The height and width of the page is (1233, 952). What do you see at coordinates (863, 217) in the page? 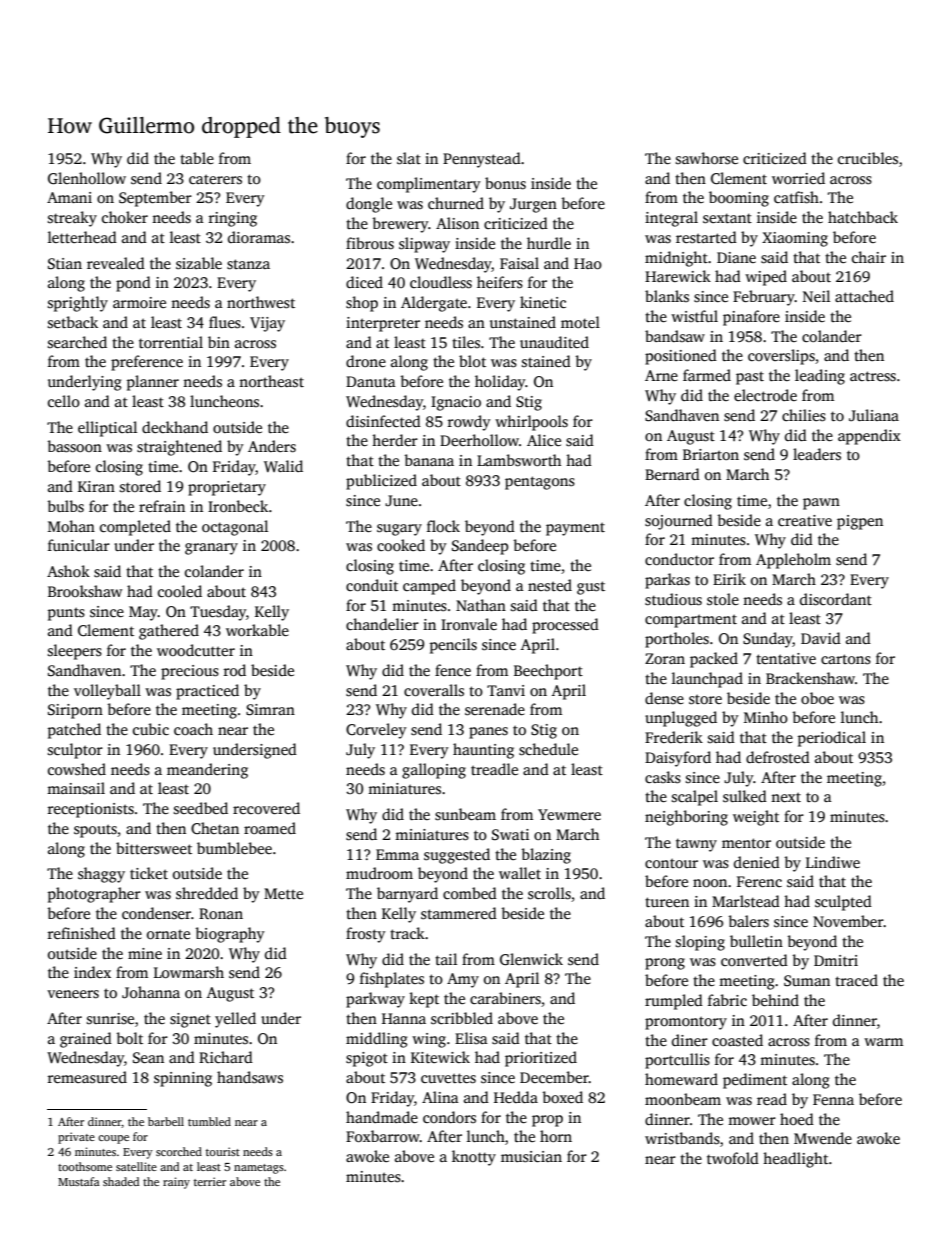
I see `hatchback` at bounding box center [863, 217].
